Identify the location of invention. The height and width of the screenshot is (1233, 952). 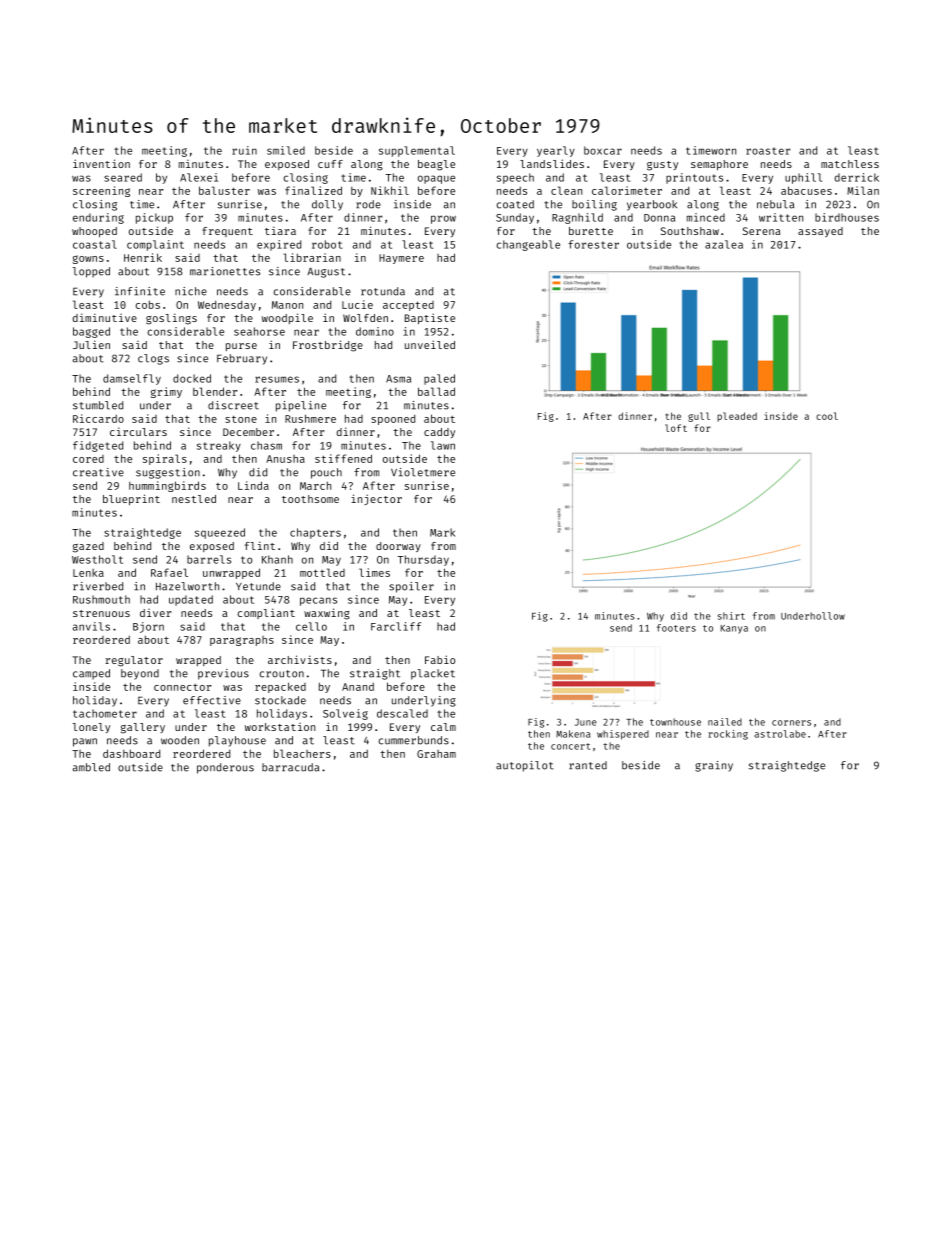
(101, 163).
